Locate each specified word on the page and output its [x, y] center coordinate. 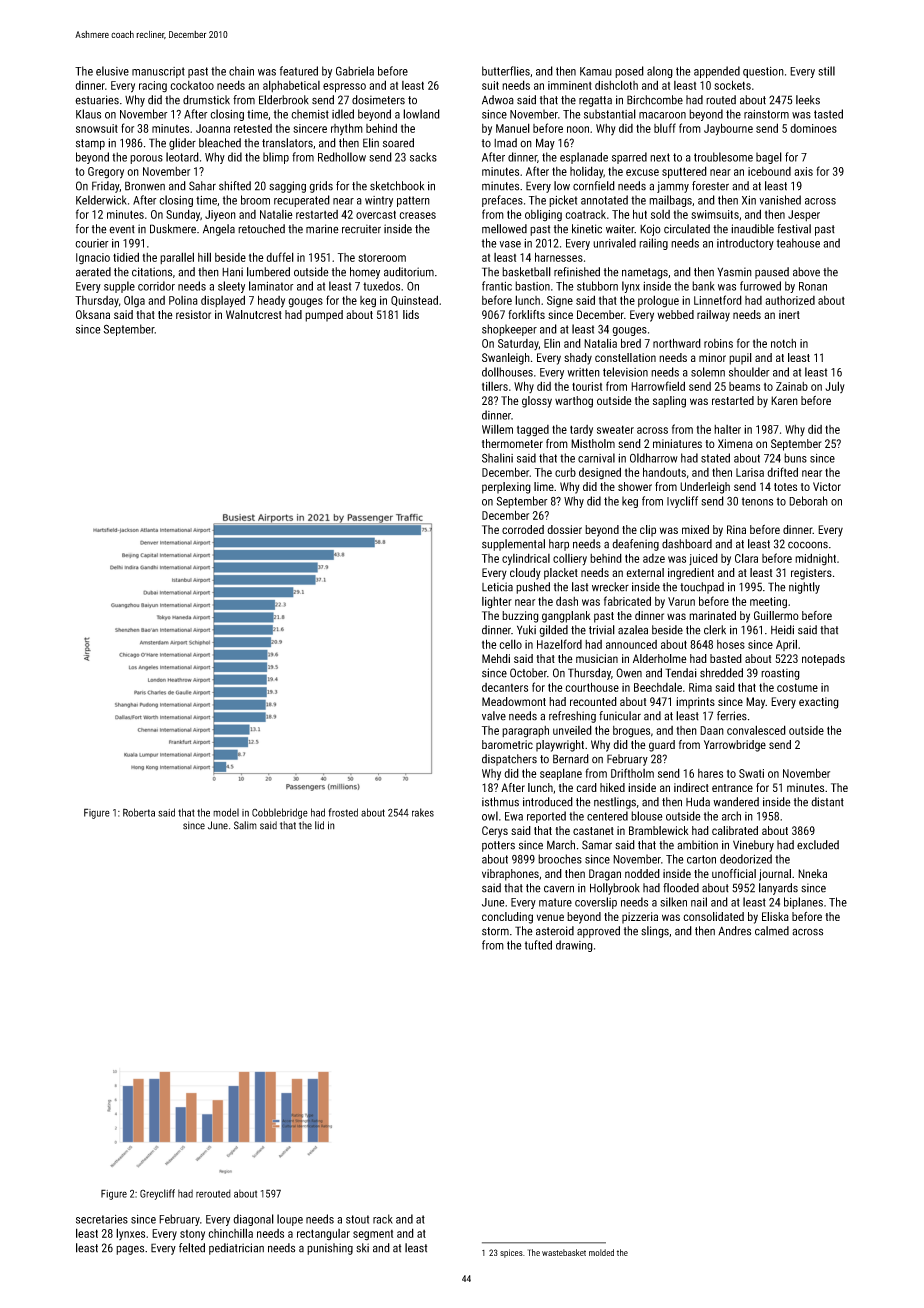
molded [601, 1252]
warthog [574, 402]
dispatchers [509, 760]
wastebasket [564, 1252]
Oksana [93, 314]
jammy [673, 187]
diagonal [253, 1220]
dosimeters [378, 100]
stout [357, 1219]
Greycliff [157, 1194]
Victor [827, 486]
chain [241, 71]
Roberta [139, 812]
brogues [631, 732]
